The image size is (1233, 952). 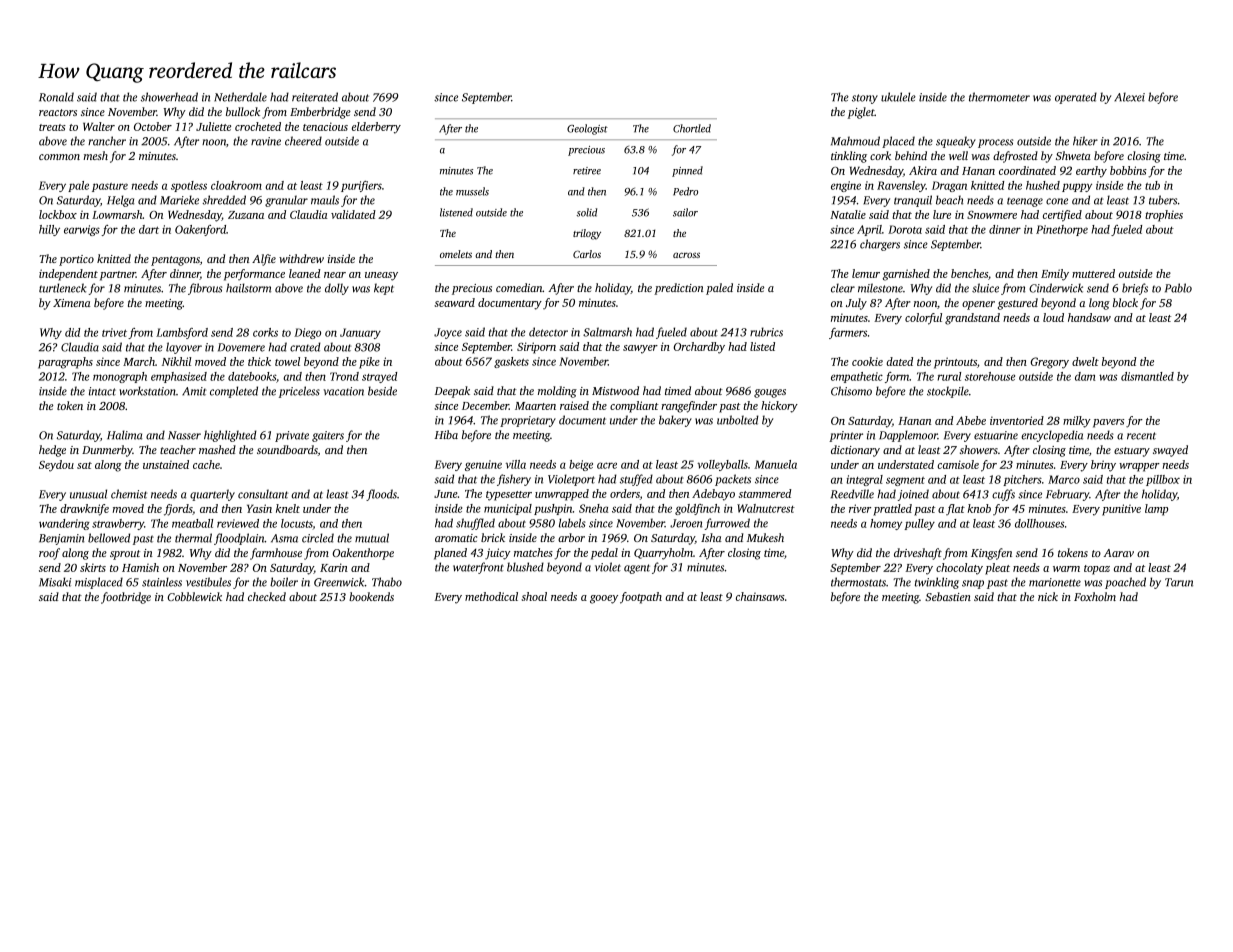 What do you see at coordinates (240, 97) in the screenshot?
I see `Netherdale` at bounding box center [240, 97].
